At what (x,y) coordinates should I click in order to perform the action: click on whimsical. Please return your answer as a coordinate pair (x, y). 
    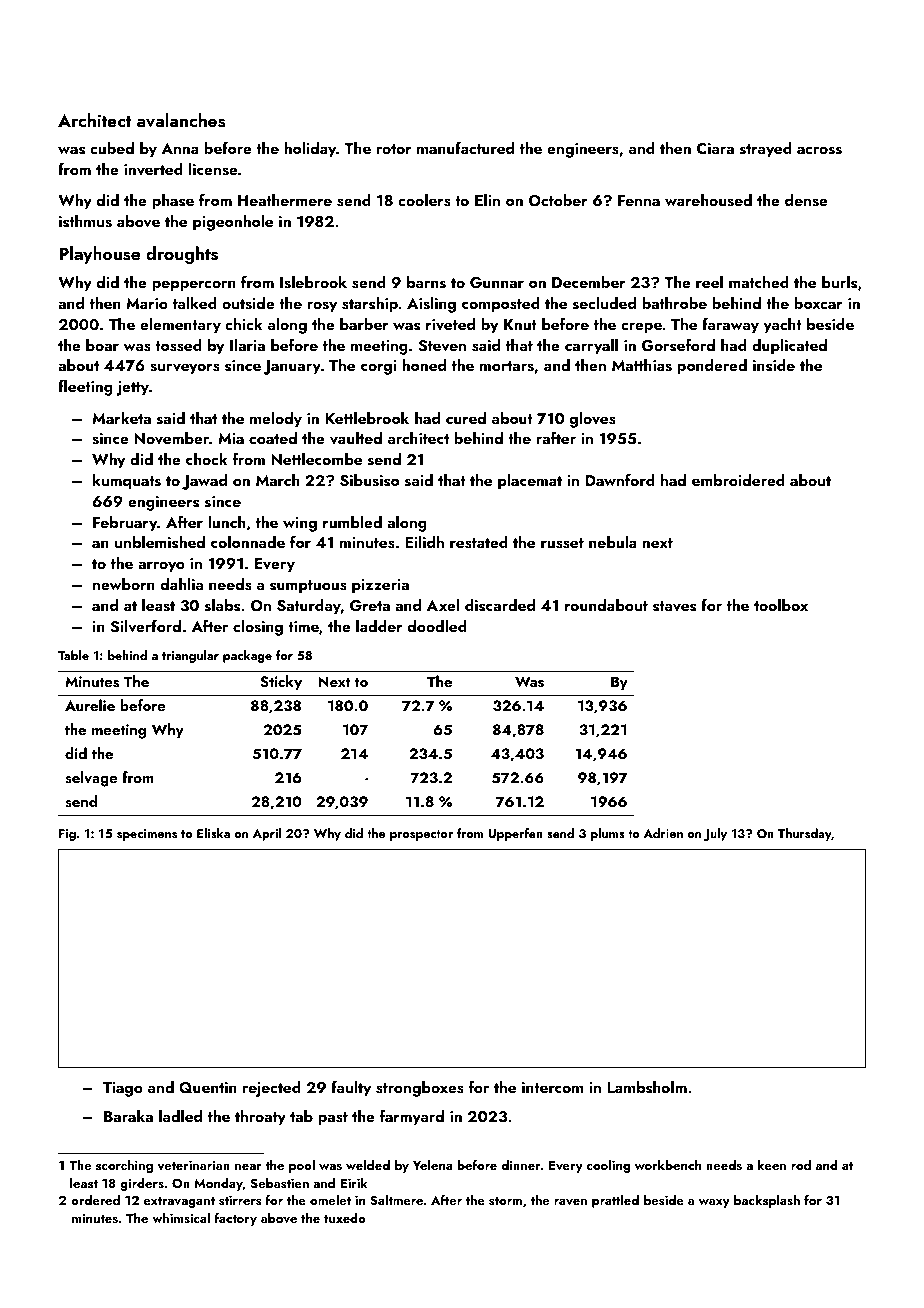
    Looking at the image, I should click on (181, 1218).
